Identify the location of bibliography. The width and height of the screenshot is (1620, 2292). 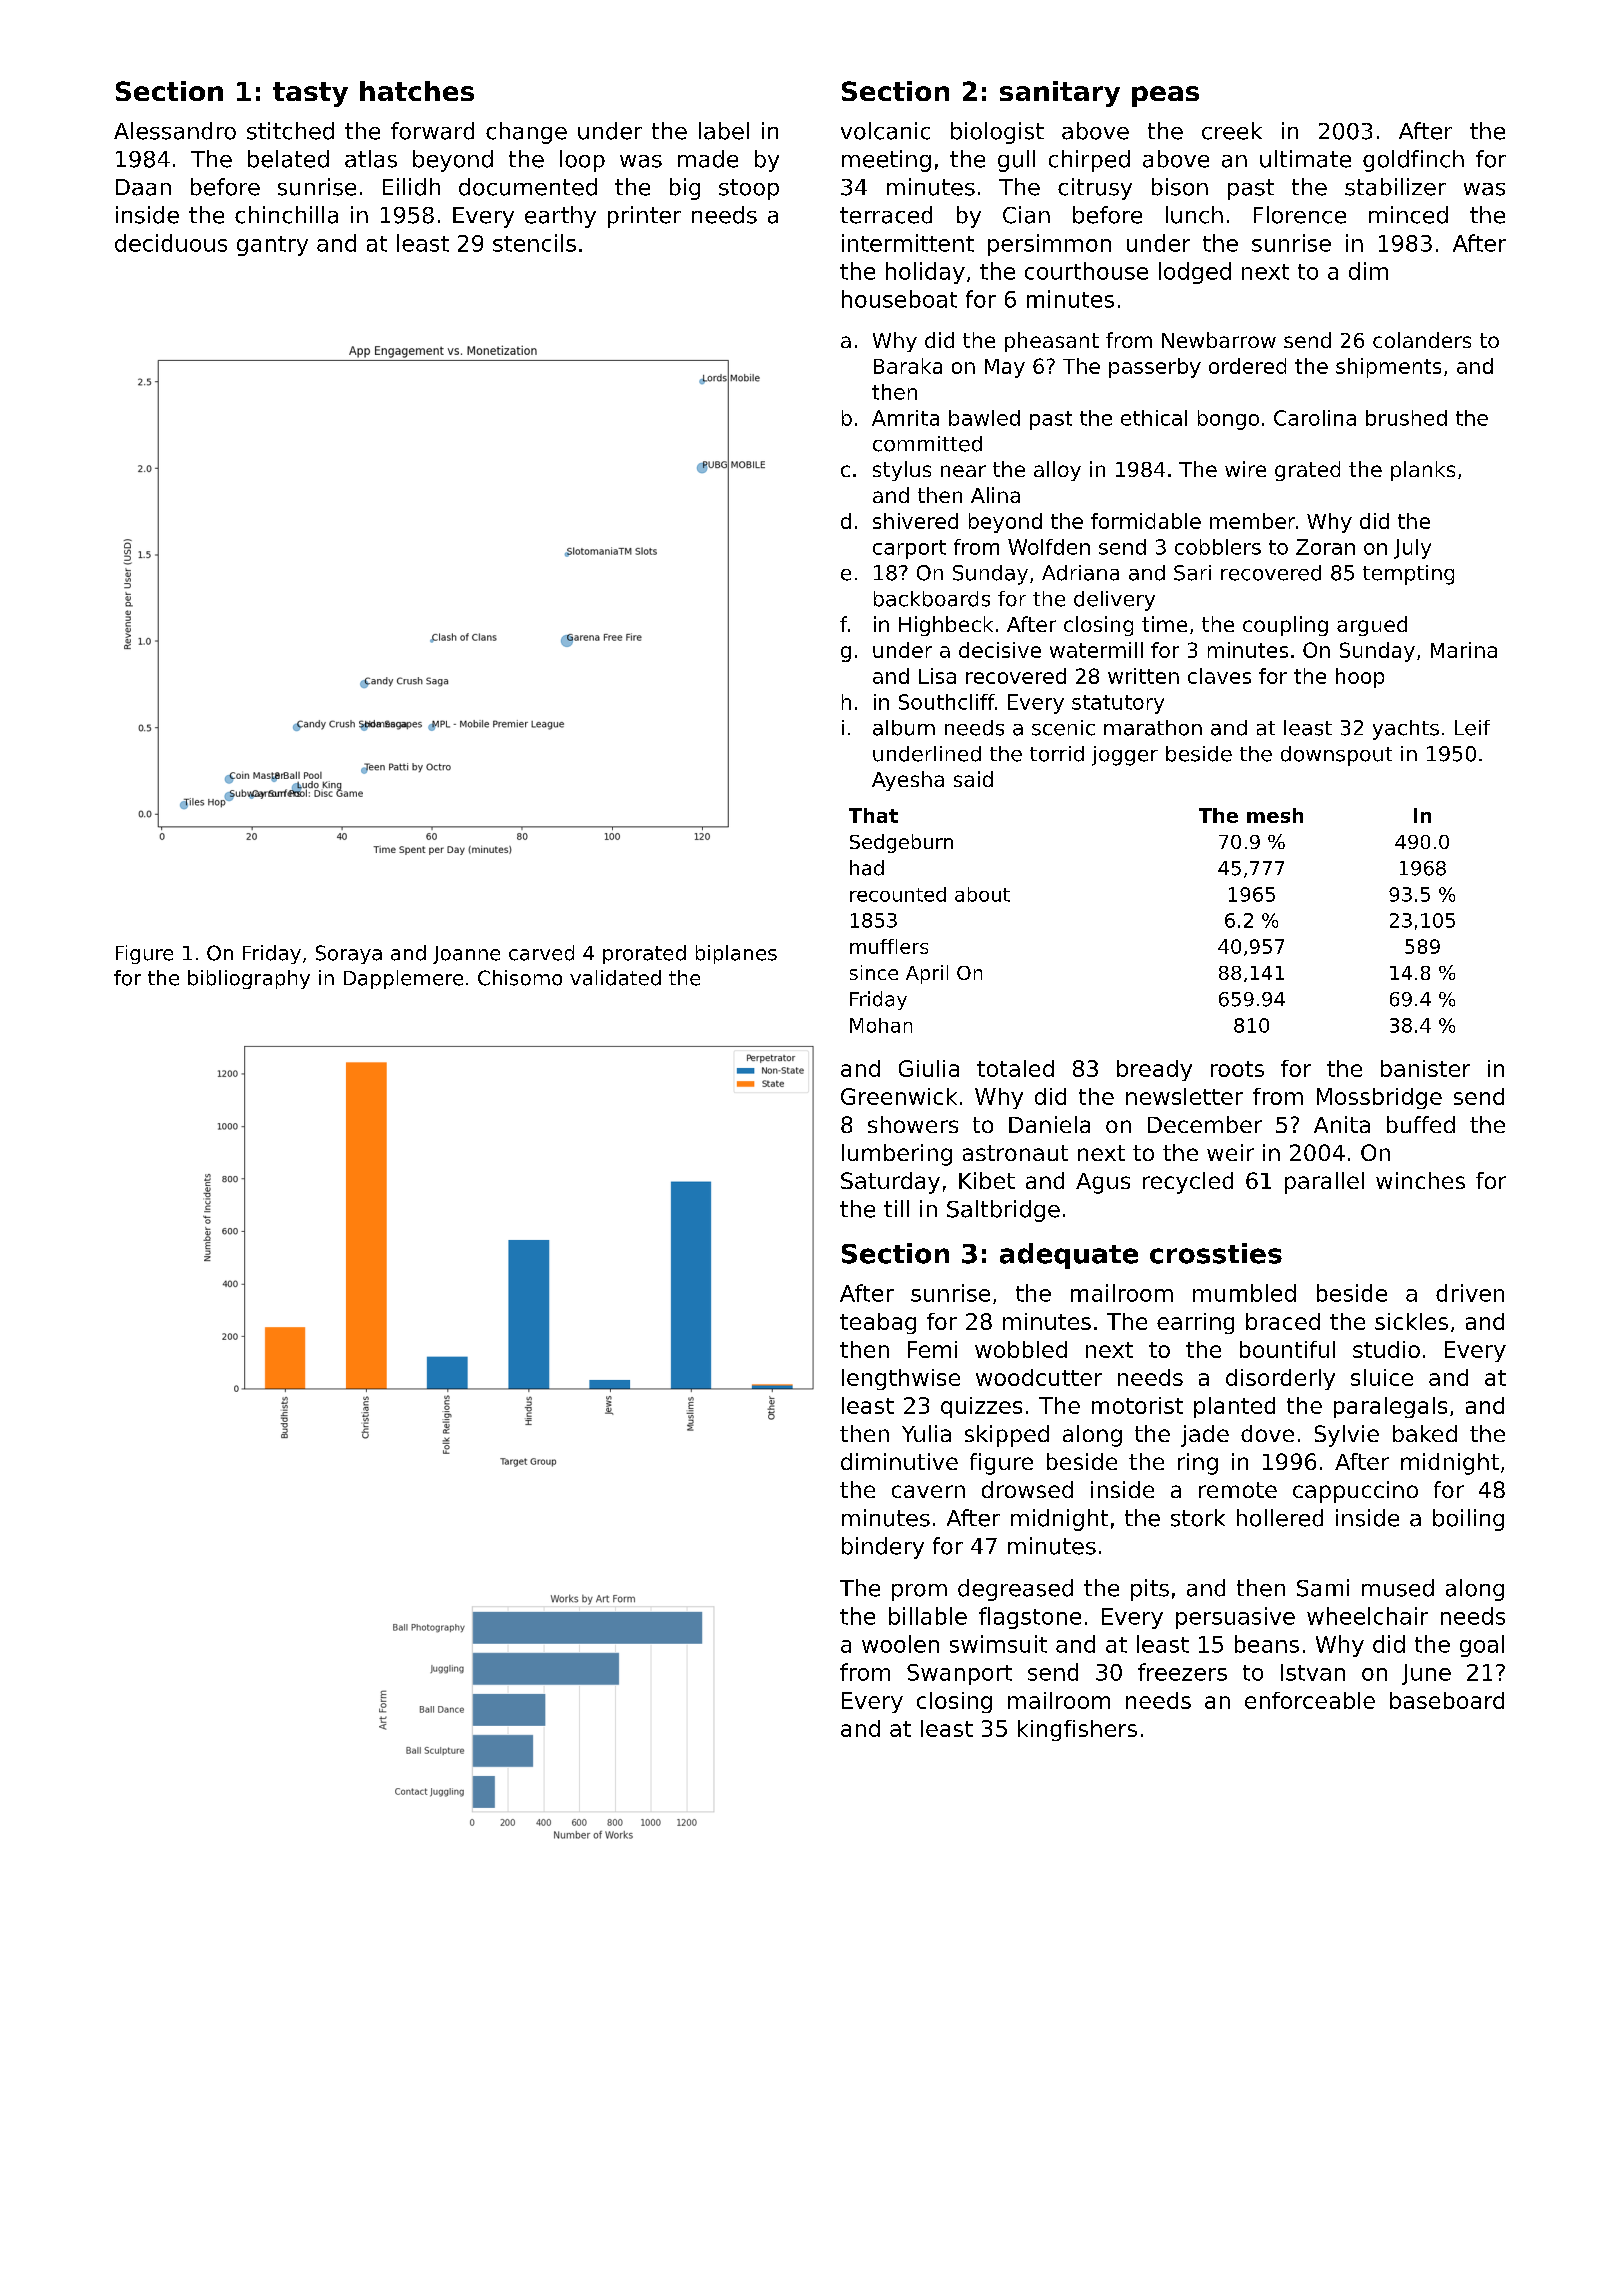
(249, 979).
